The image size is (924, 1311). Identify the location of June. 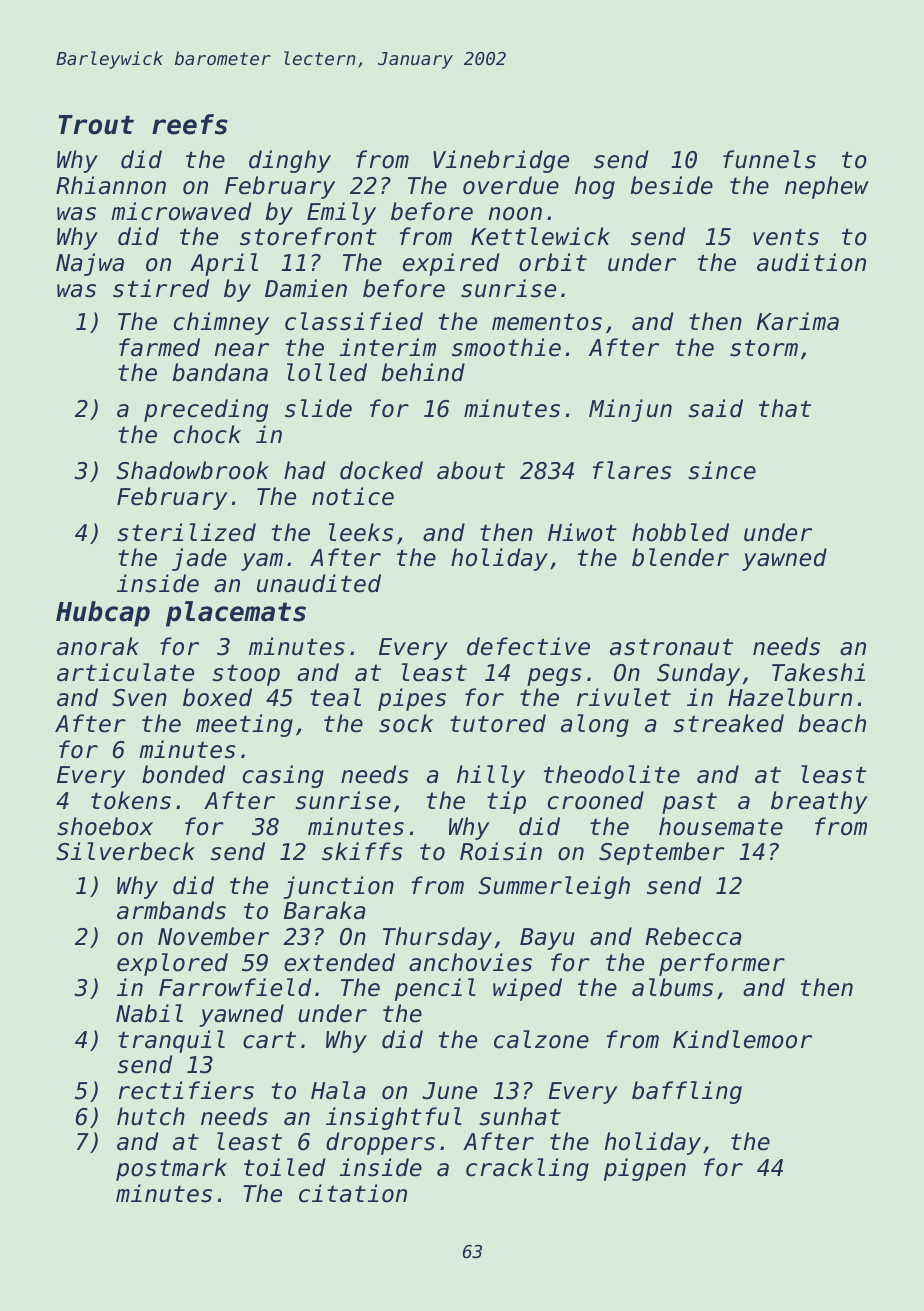
(449, 1091).
